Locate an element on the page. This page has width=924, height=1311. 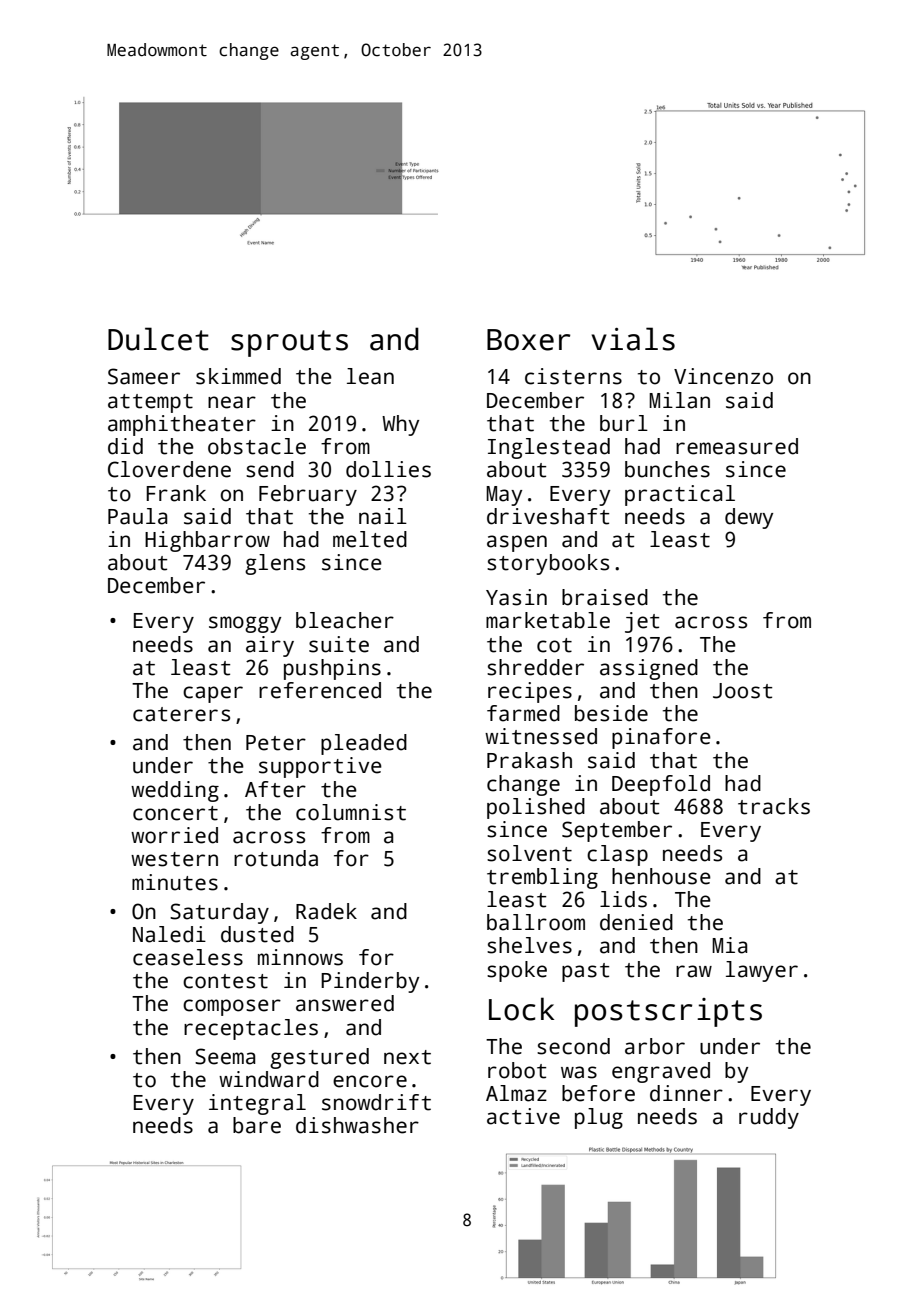
Boxer is located at coordinates (528, 340).
